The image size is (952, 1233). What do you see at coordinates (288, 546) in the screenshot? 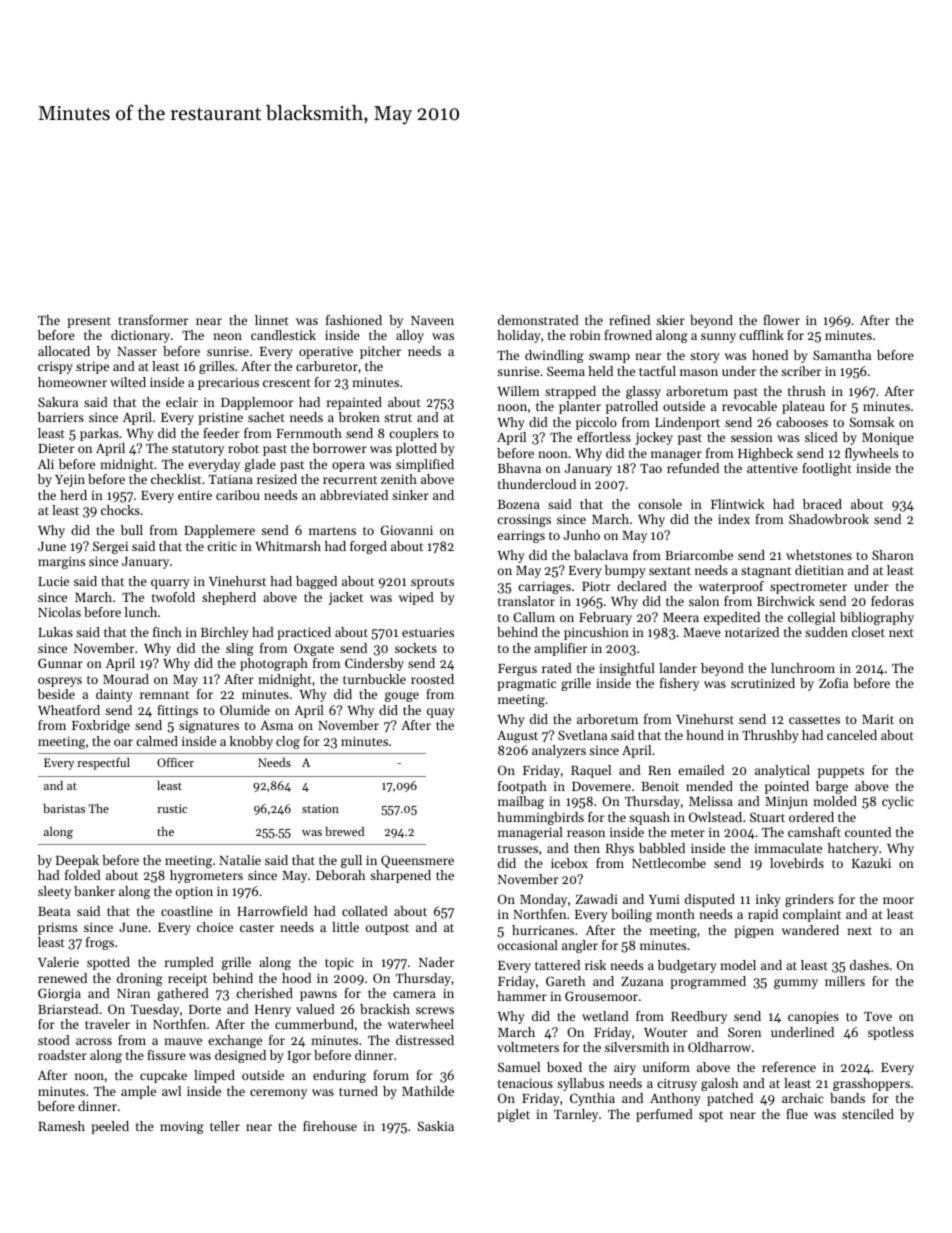
I see `Whitmarsh` at bounding box center [288, 546].
